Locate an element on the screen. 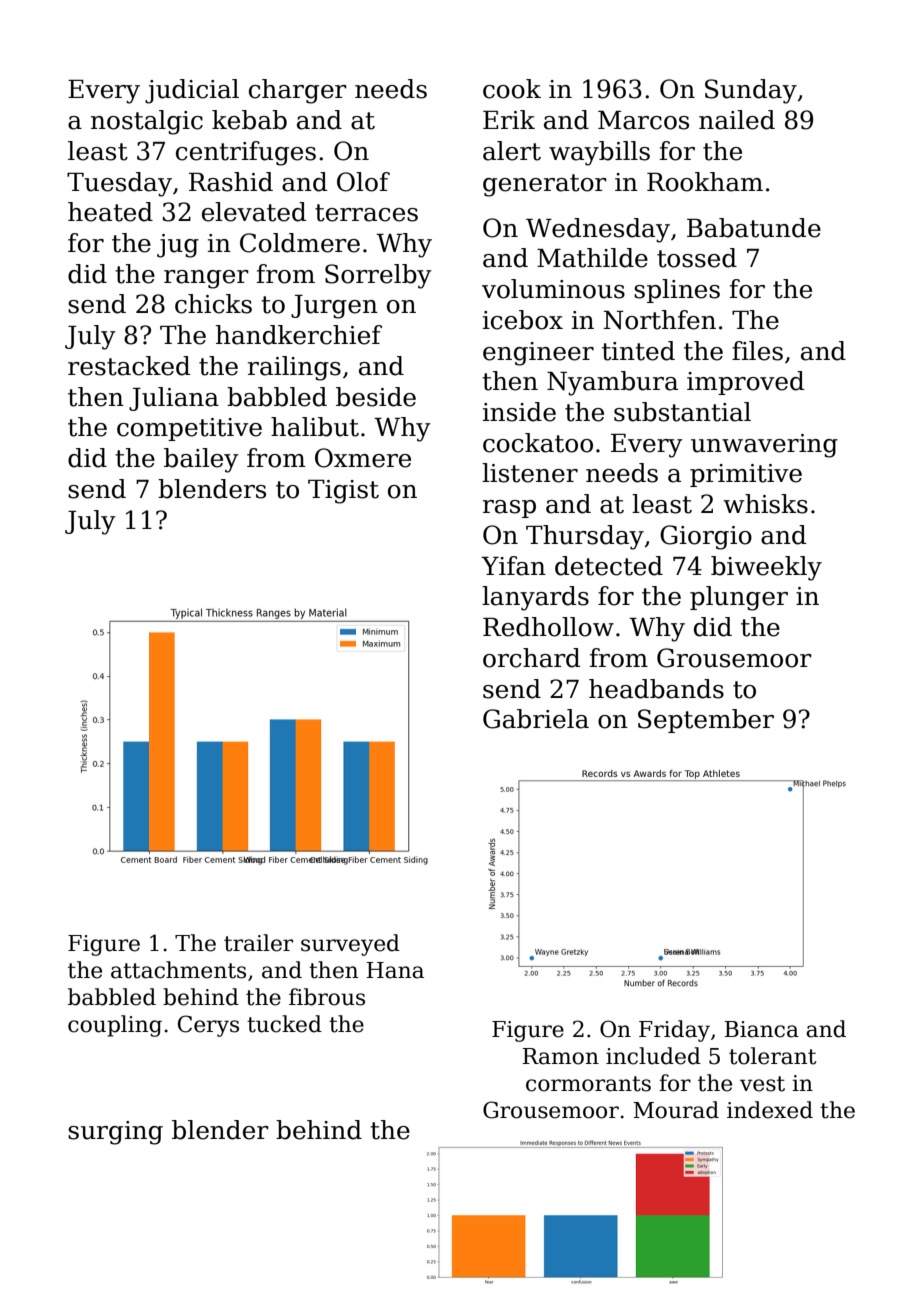 The height and width of the screenshot is (1311, 924). nostalgic is located at coordinates (147, 122).
